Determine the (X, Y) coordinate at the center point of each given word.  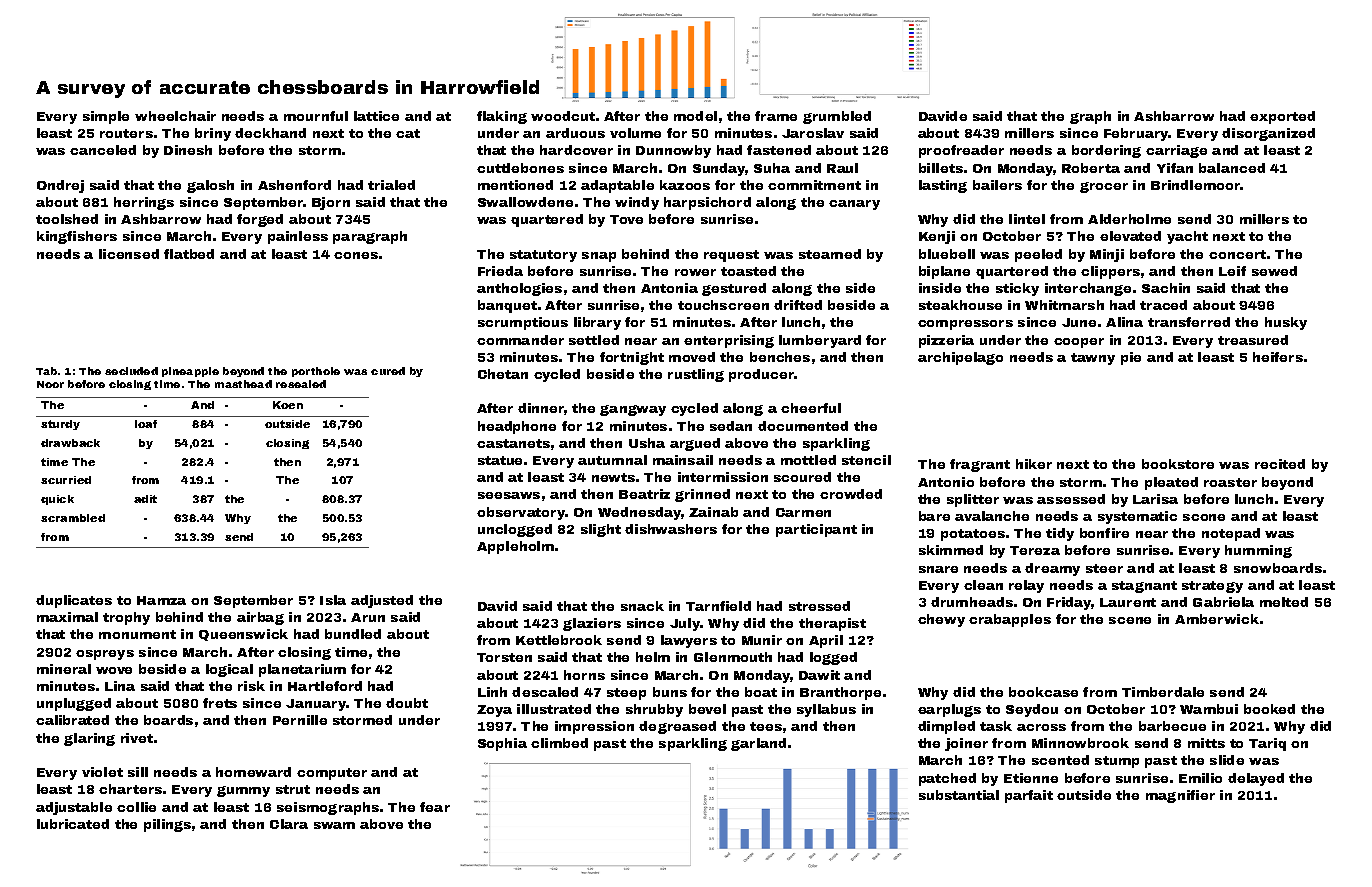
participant (816, 530)
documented (803, 426)
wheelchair (175, 116)
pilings (167, 825)
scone (1204, 517)
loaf (146, 424)
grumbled (837, 117)
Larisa (1155, 499)
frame (776, 116)
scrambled (73, 518)
